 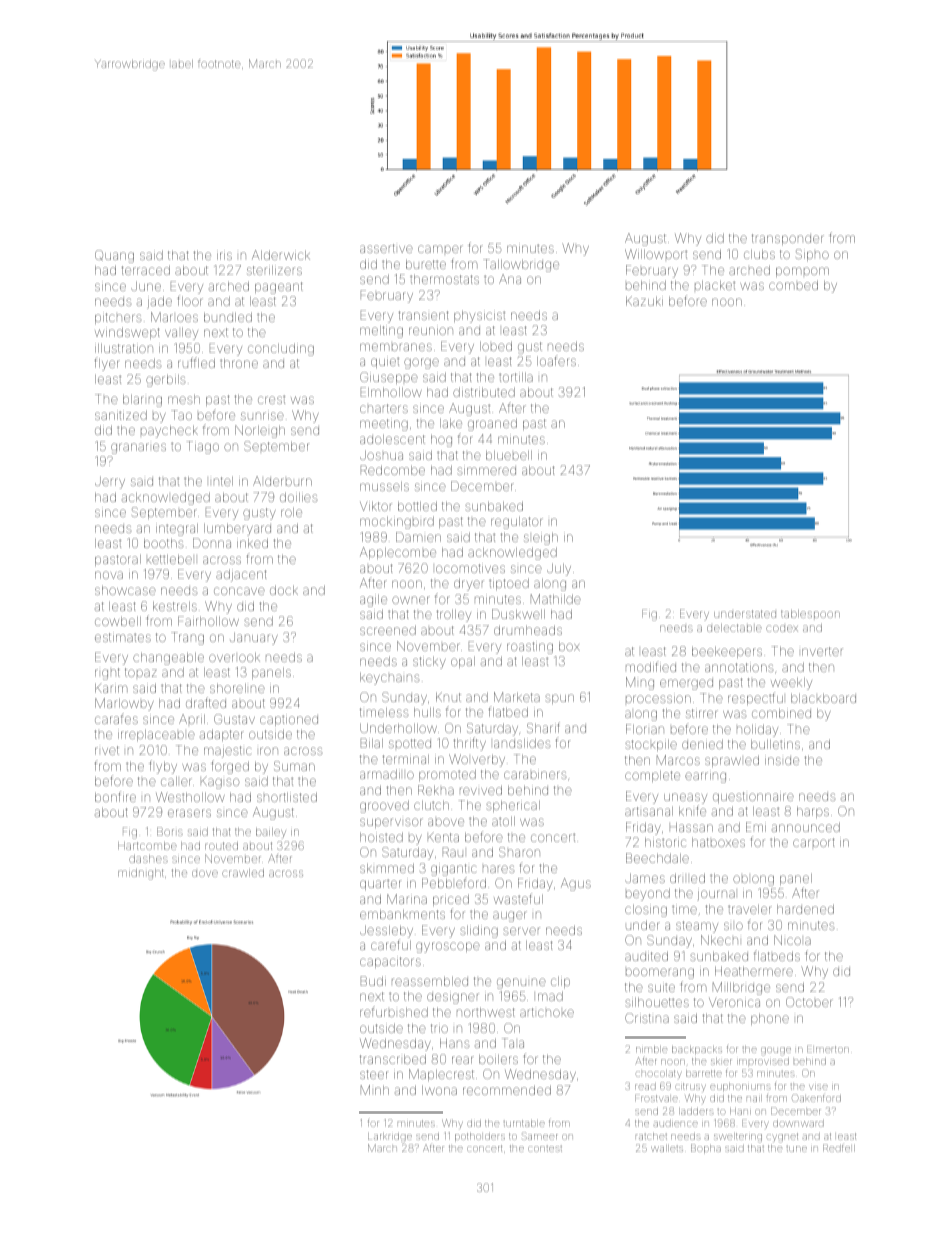 I want to click on floor, so click(x=190, y=300).
